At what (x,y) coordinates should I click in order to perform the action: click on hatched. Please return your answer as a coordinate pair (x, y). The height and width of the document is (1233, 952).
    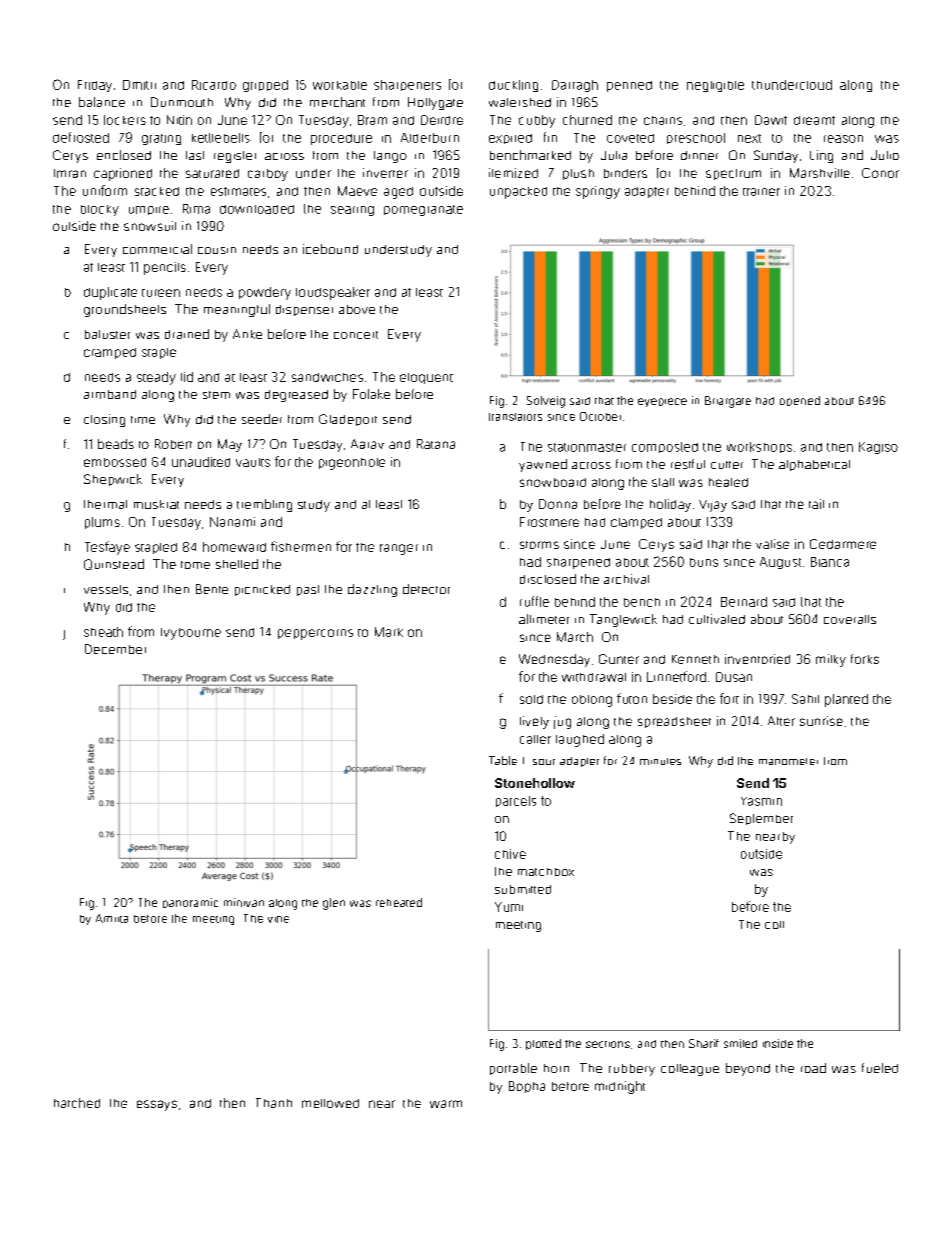
    Looking at the image, I should click on (77, 1103).
